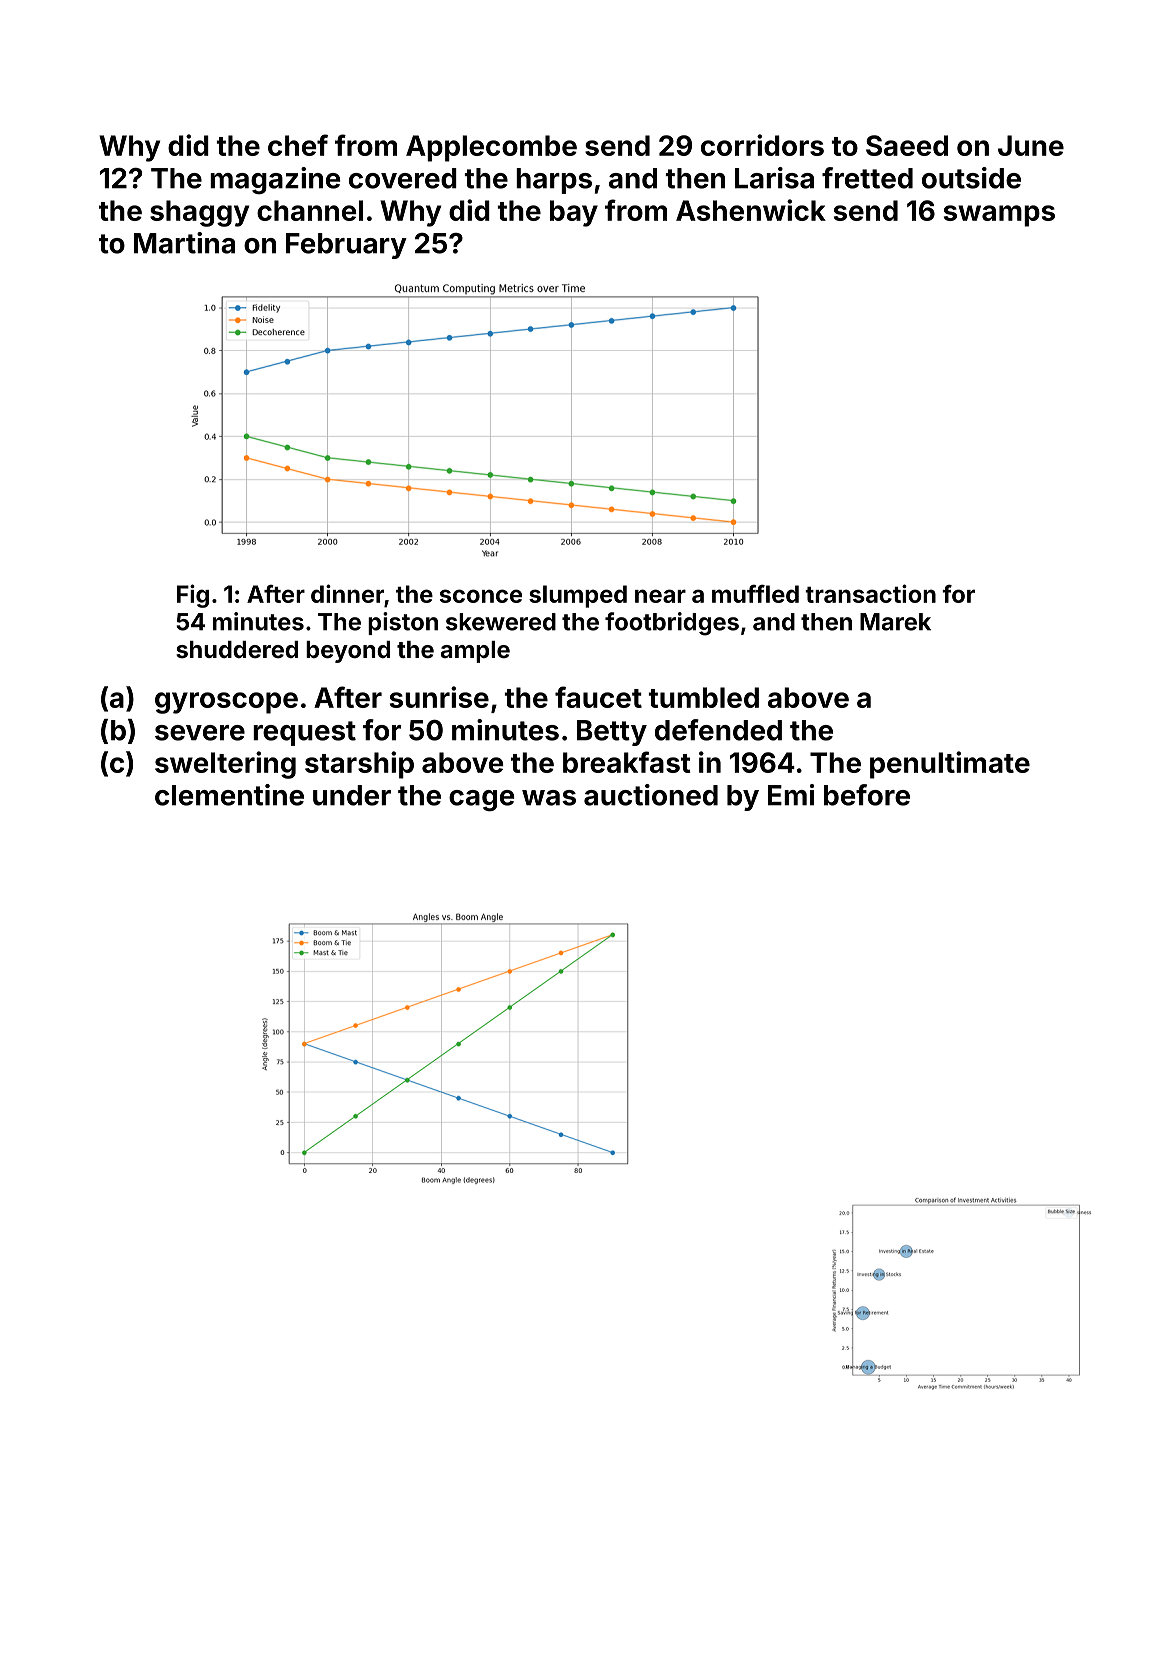  What do you see at coordinates (225, 765) in the screenshot?
I see `sweltering` at bounding box center [225, 765].
